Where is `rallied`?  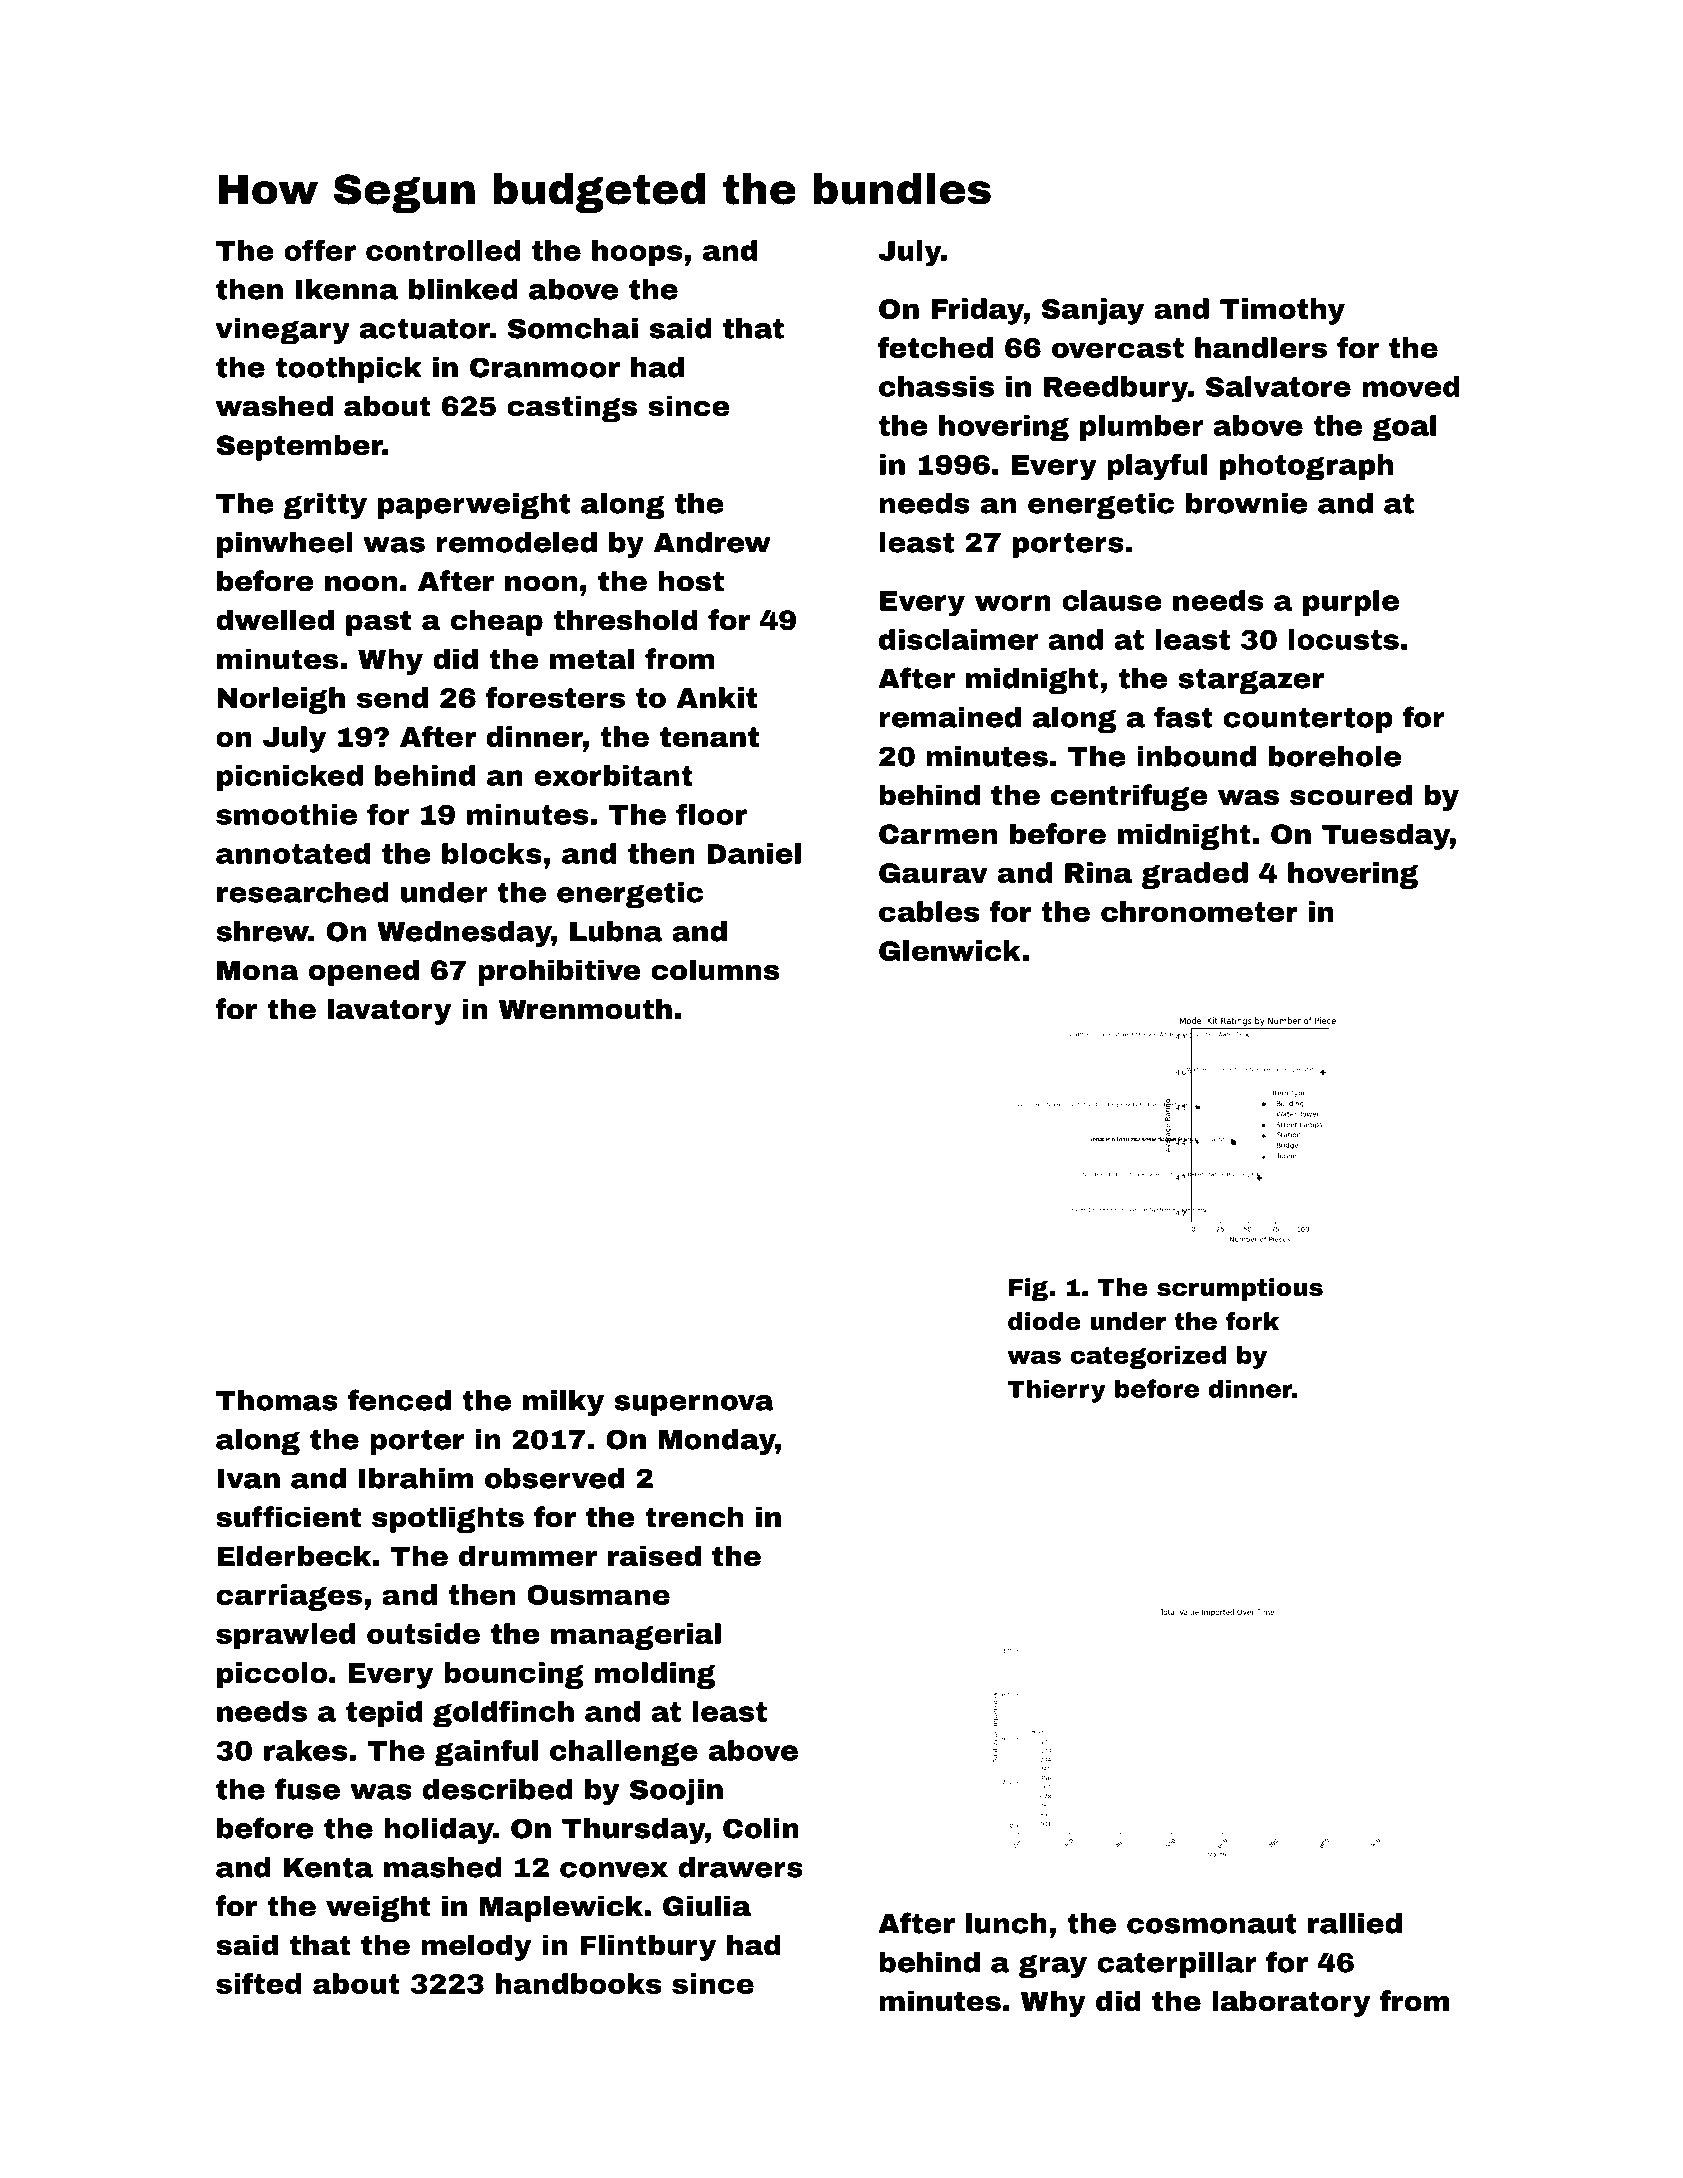 rallied is located at coordinates (1355, 1923).
